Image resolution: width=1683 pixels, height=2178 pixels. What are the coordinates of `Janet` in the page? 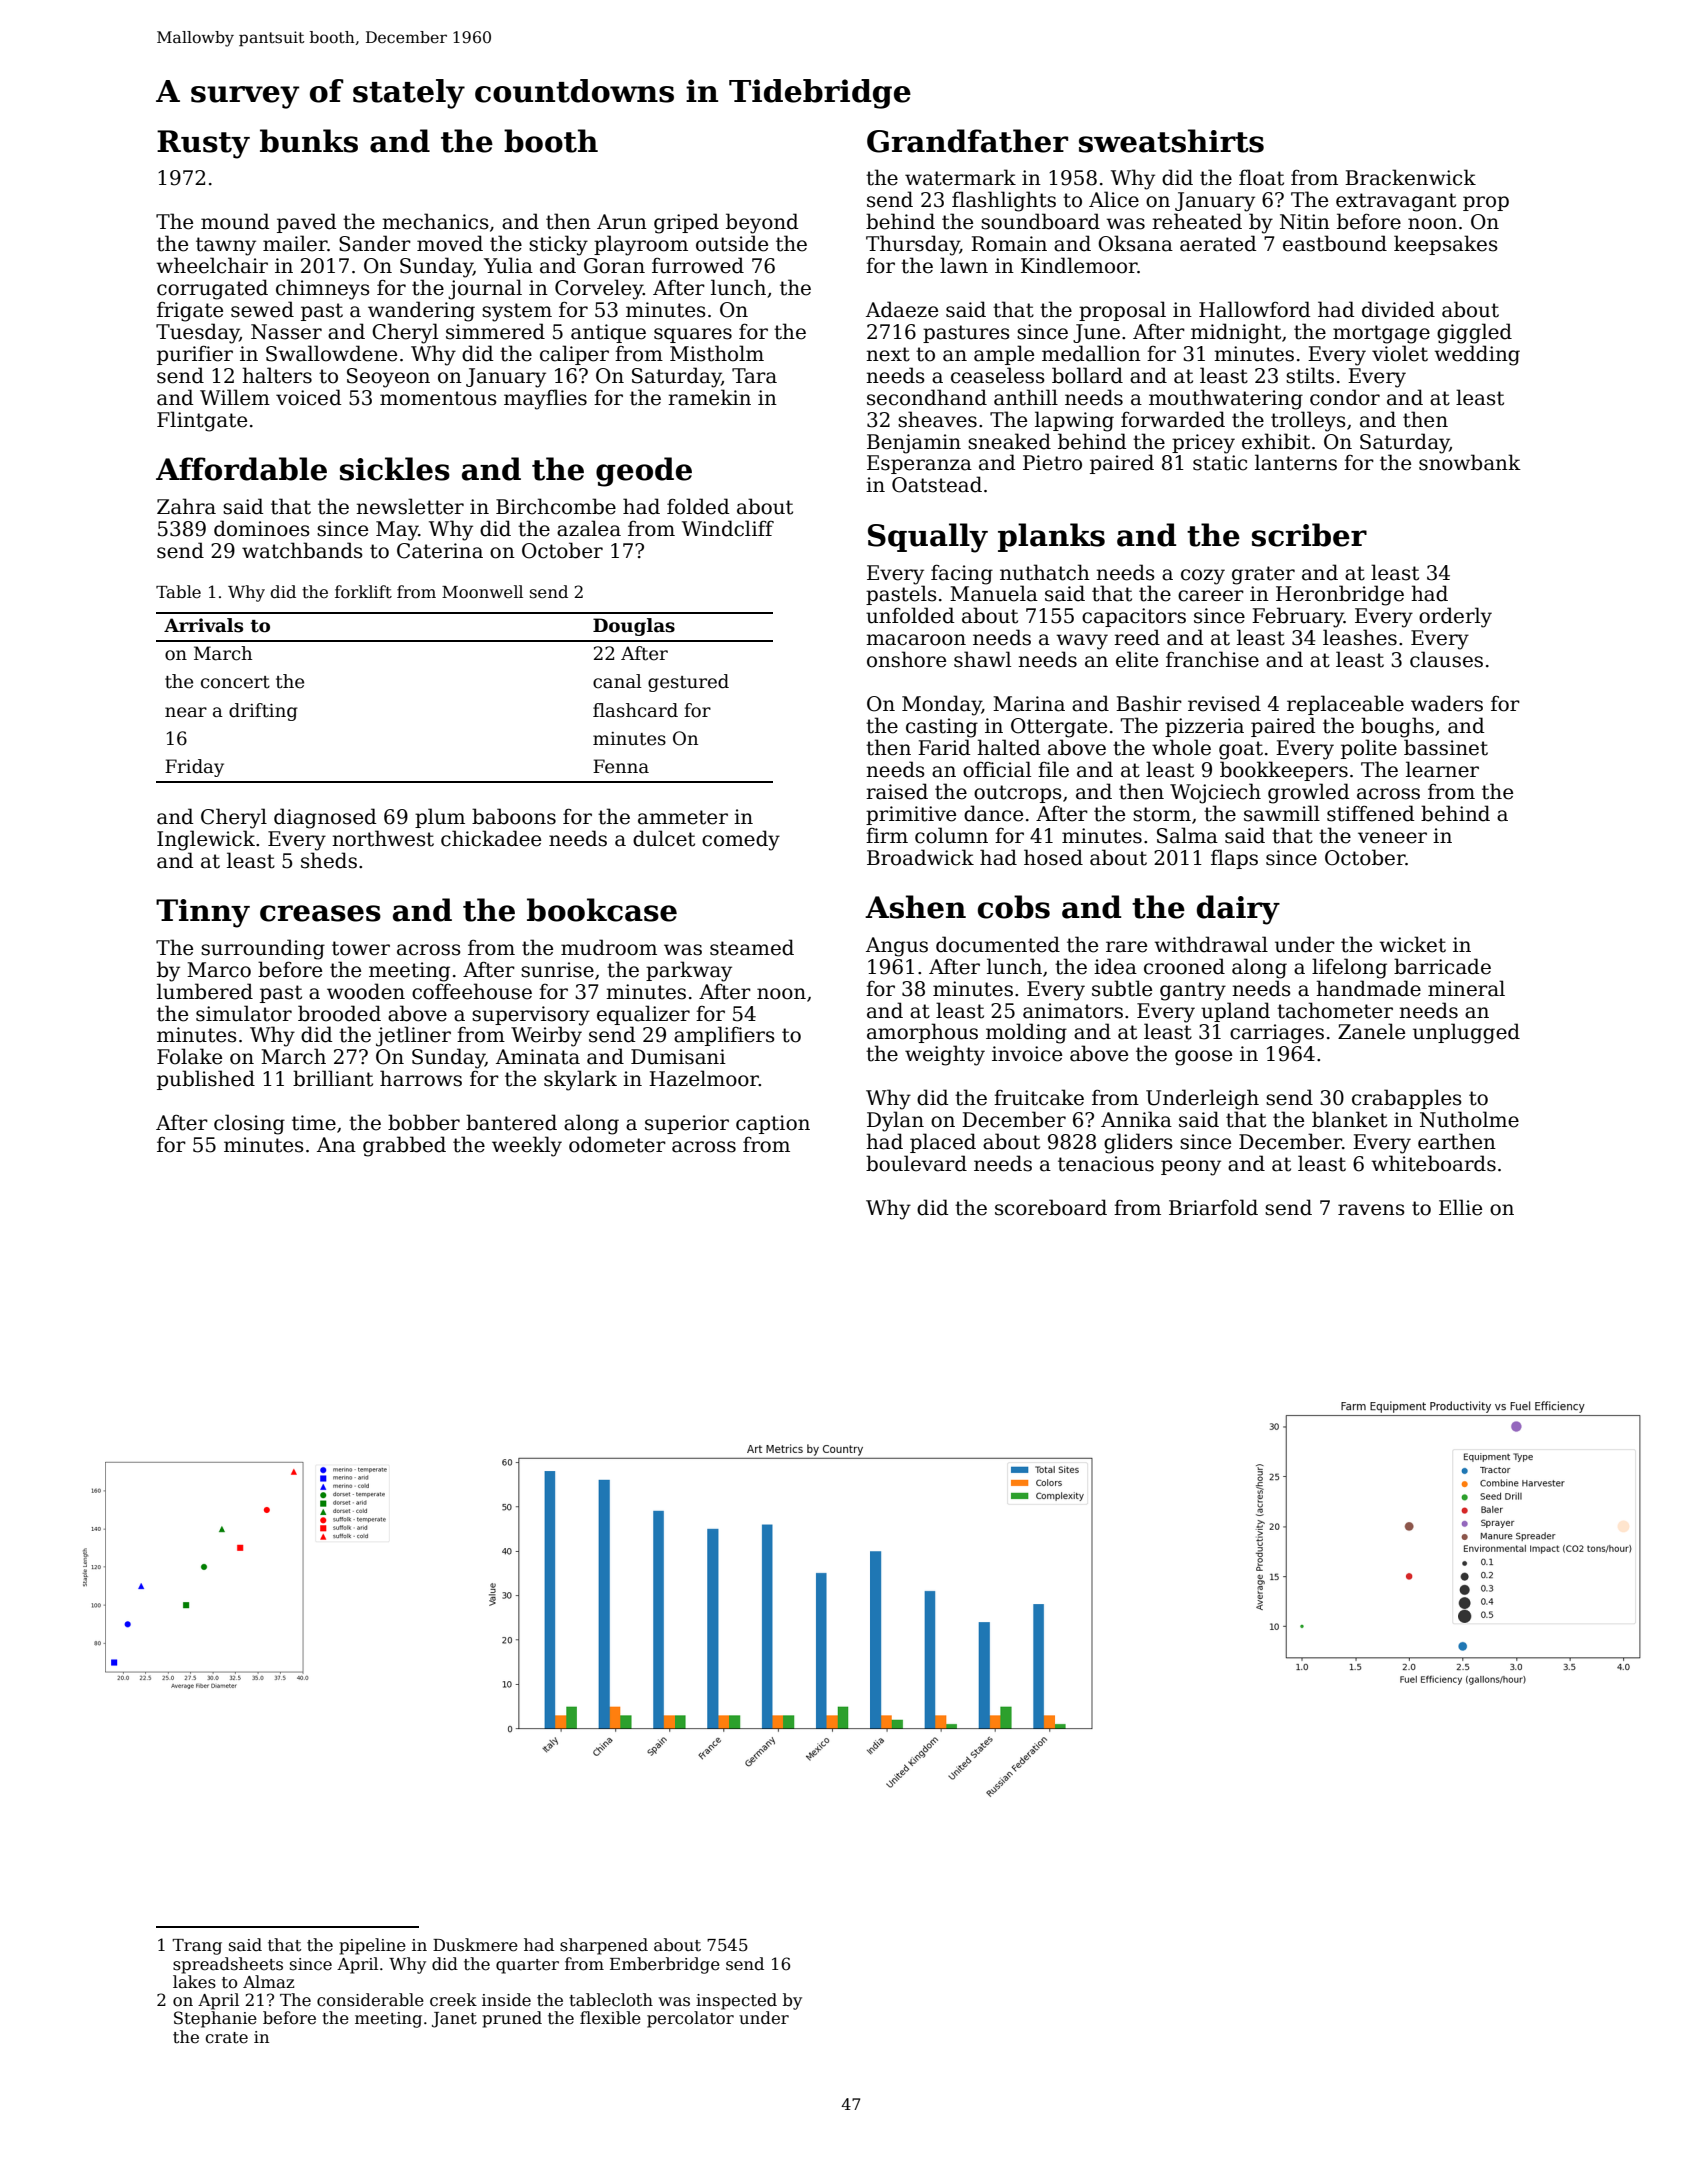 It's located at (454, 2020).
